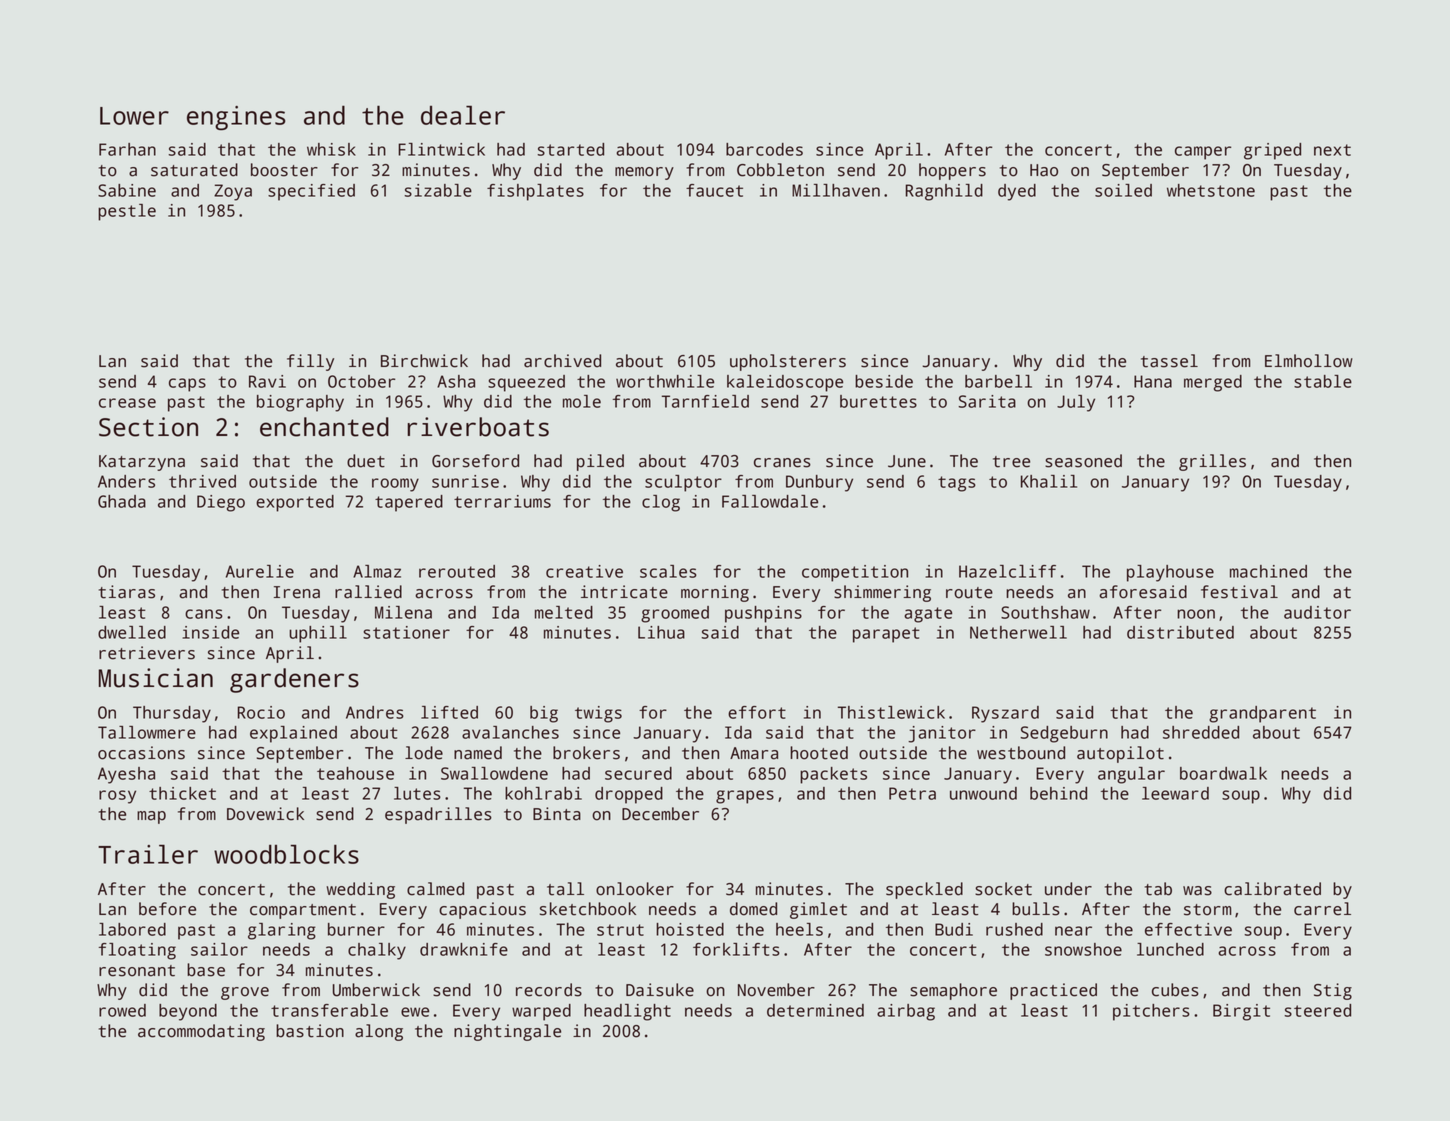 Image resolution: width=1450 pixels, height=1121 pixels. Describe the element at coordinates (782, 463) in the screenshot. I see `cranes` at that location.
